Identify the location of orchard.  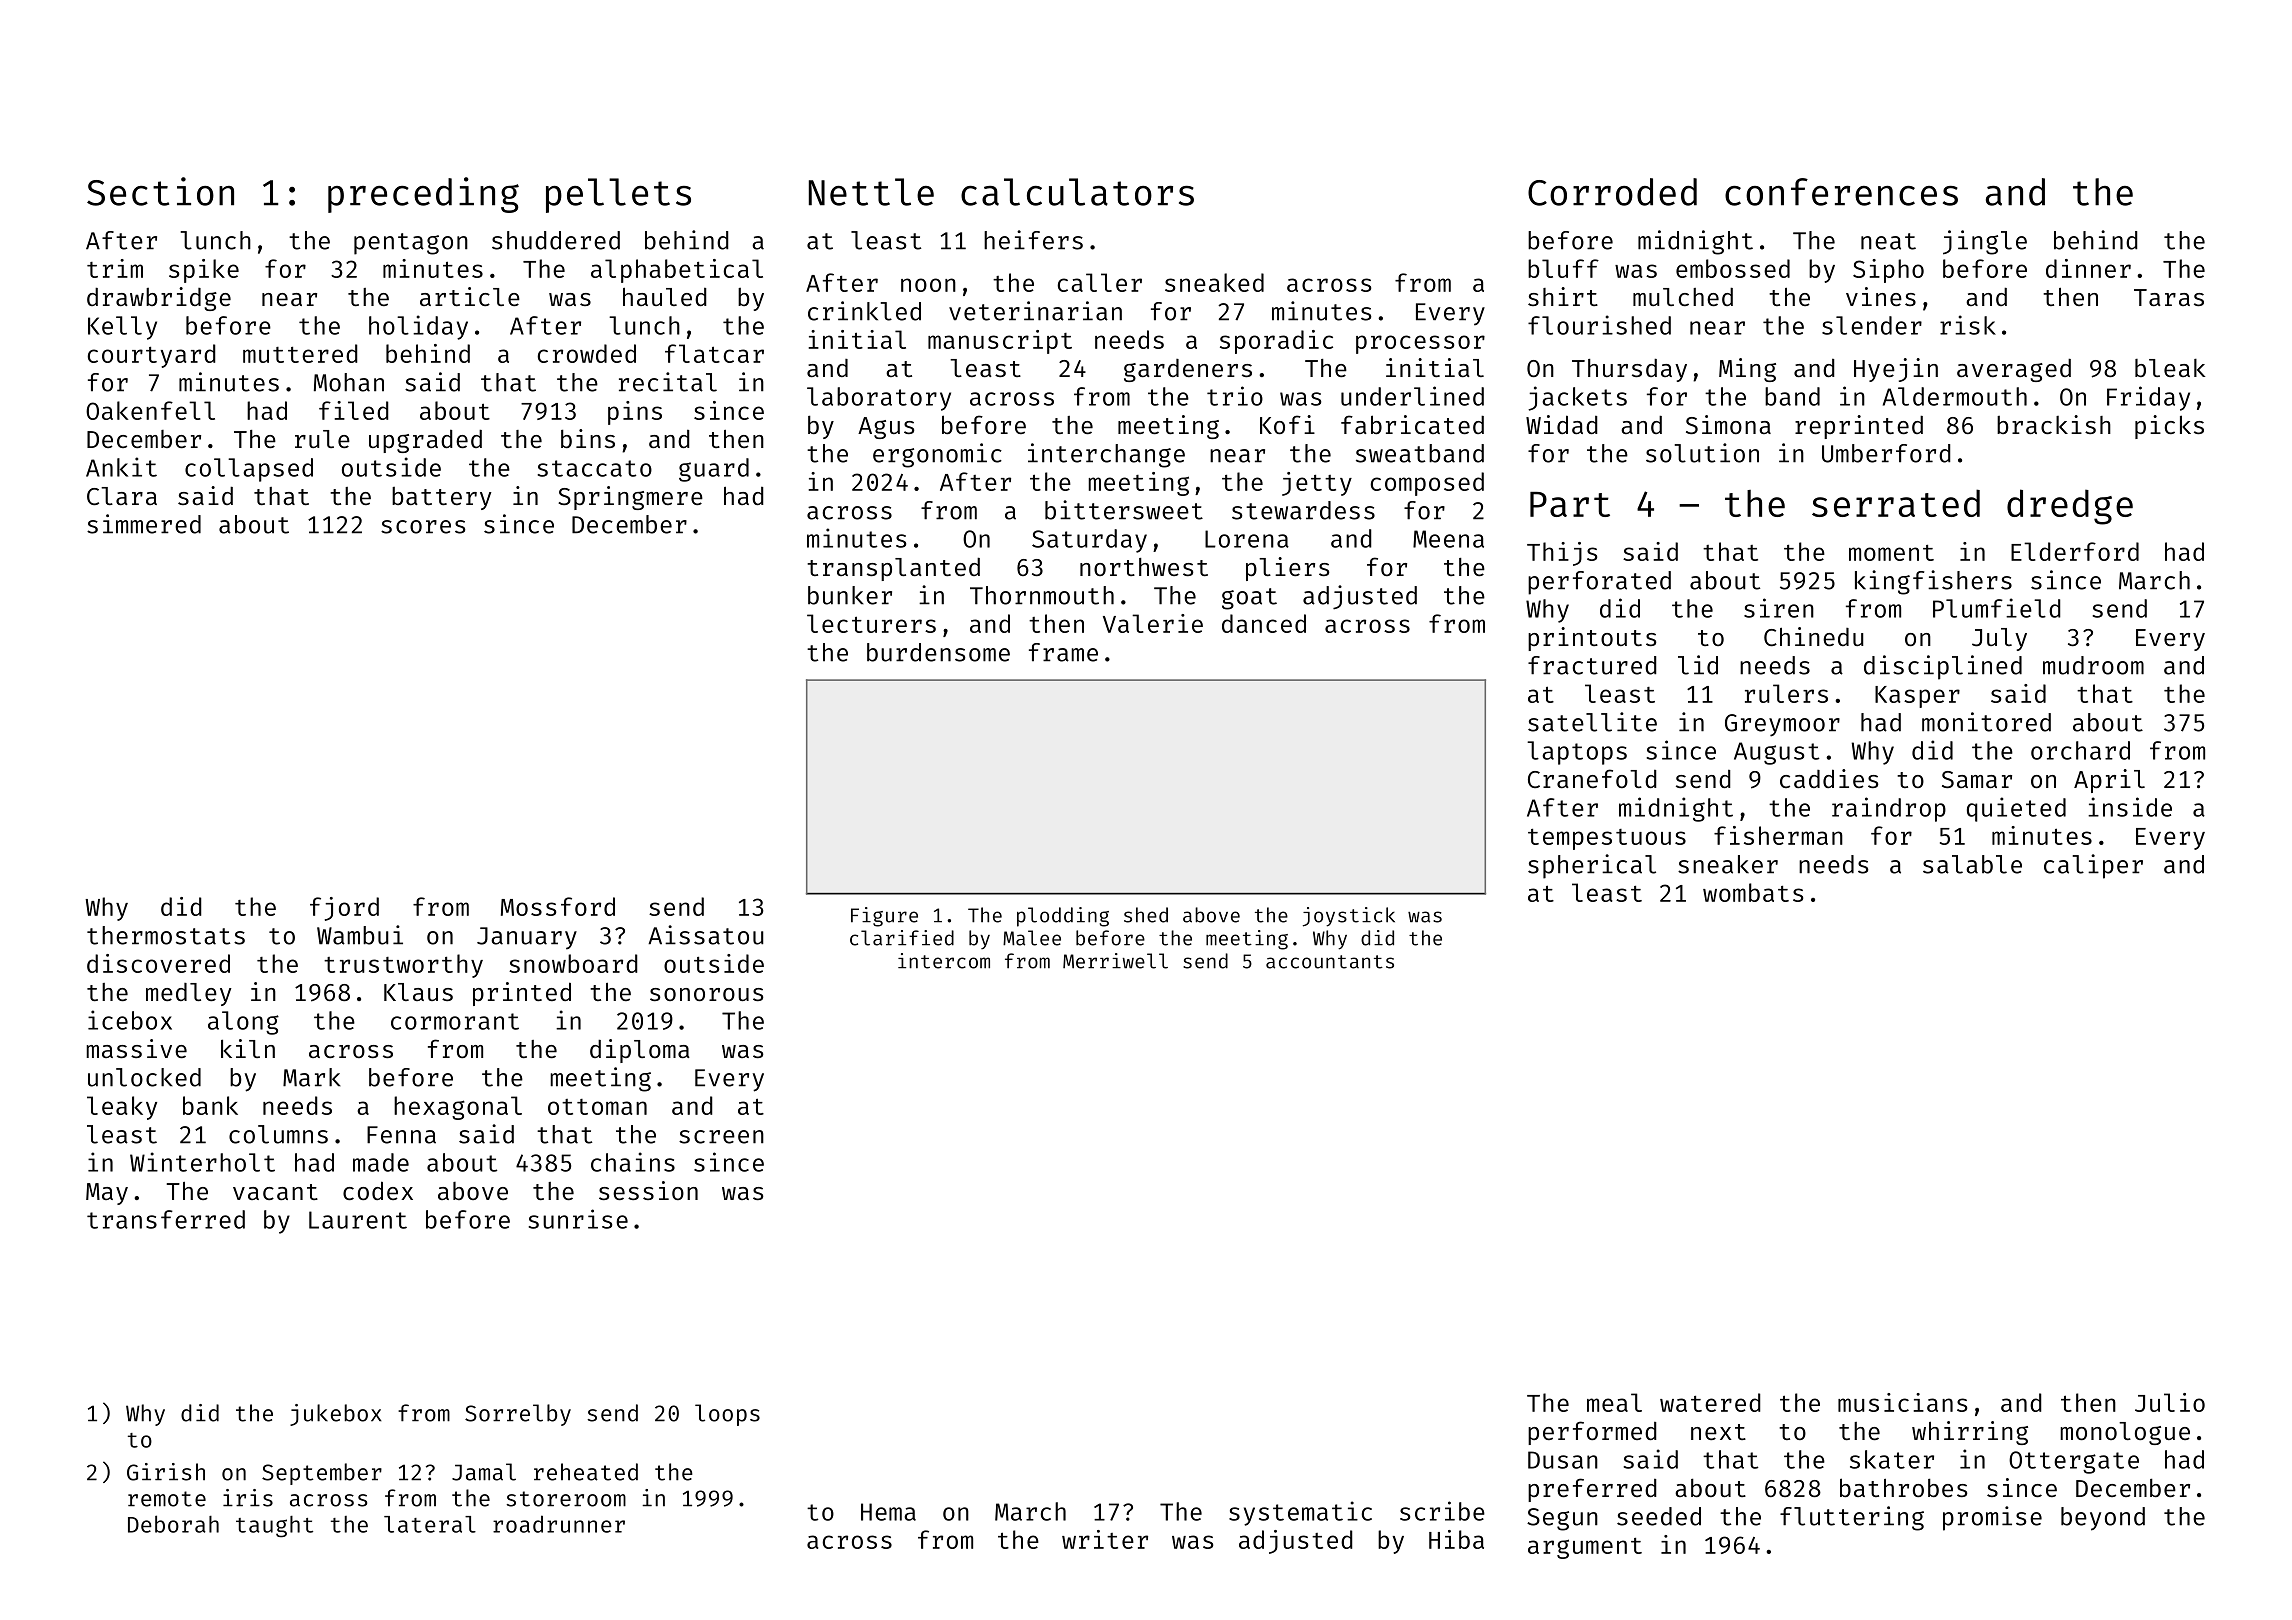
(2080, 750).
